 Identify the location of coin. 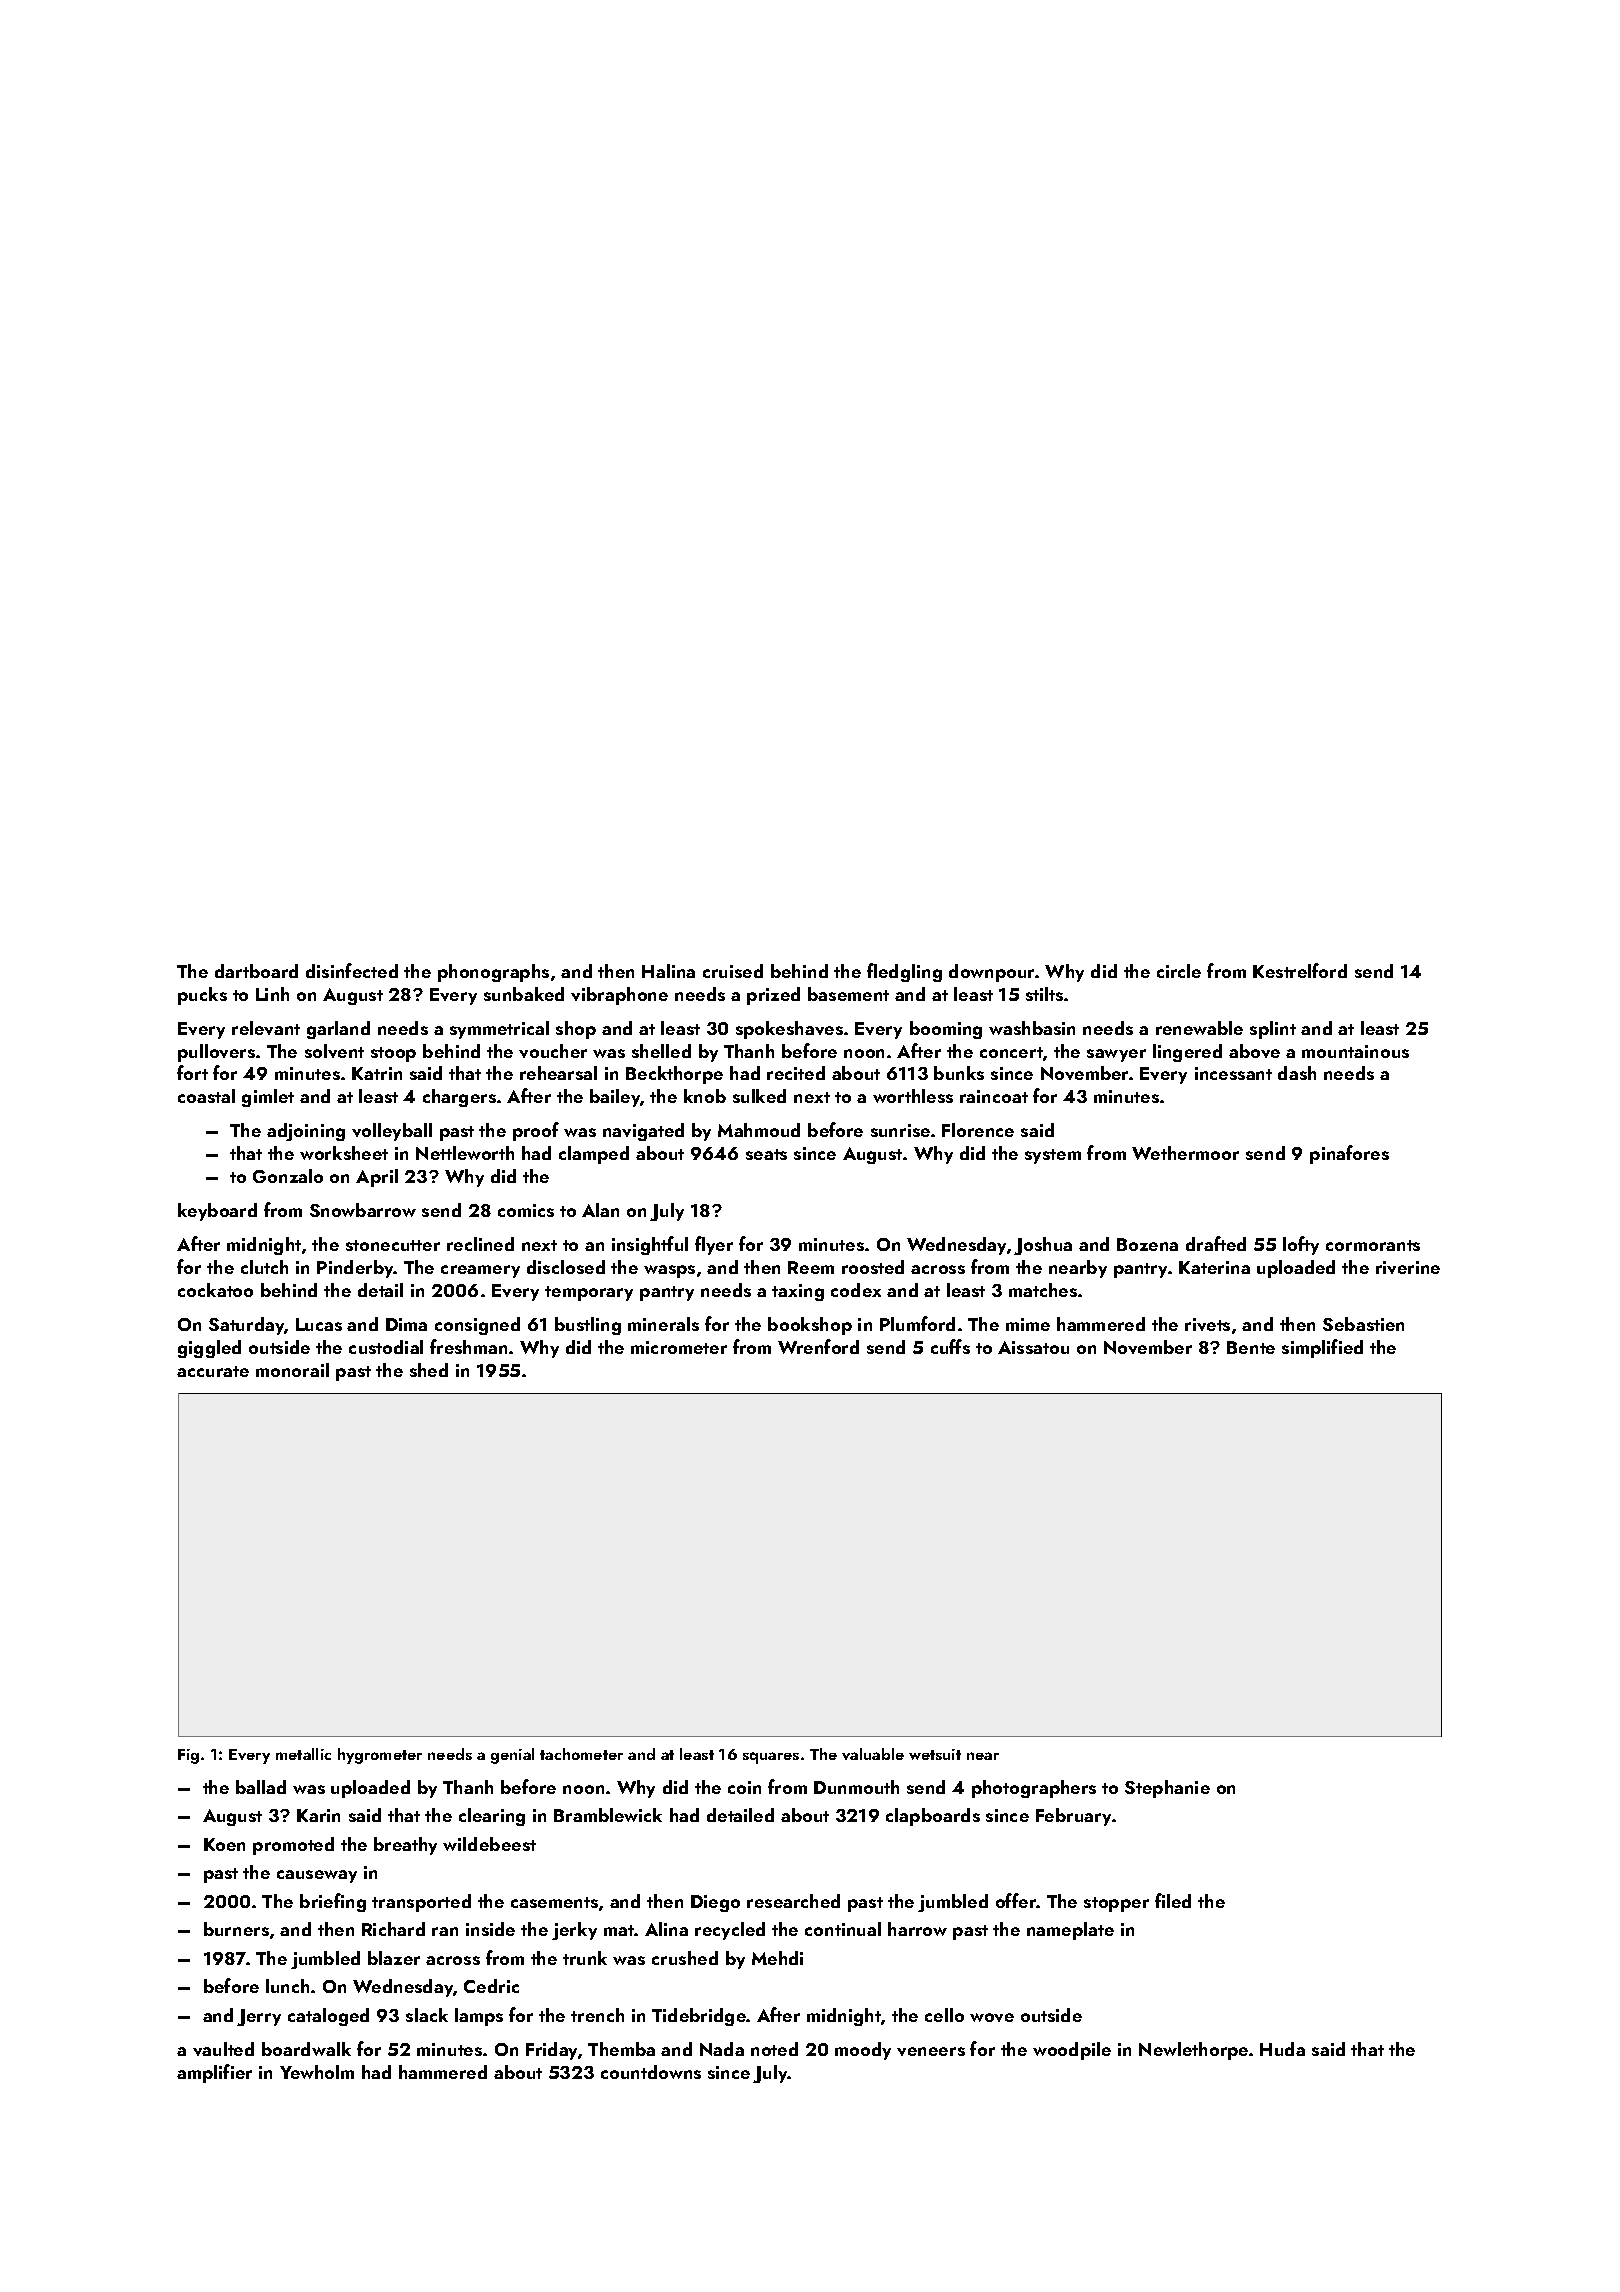
(744, 1787).
